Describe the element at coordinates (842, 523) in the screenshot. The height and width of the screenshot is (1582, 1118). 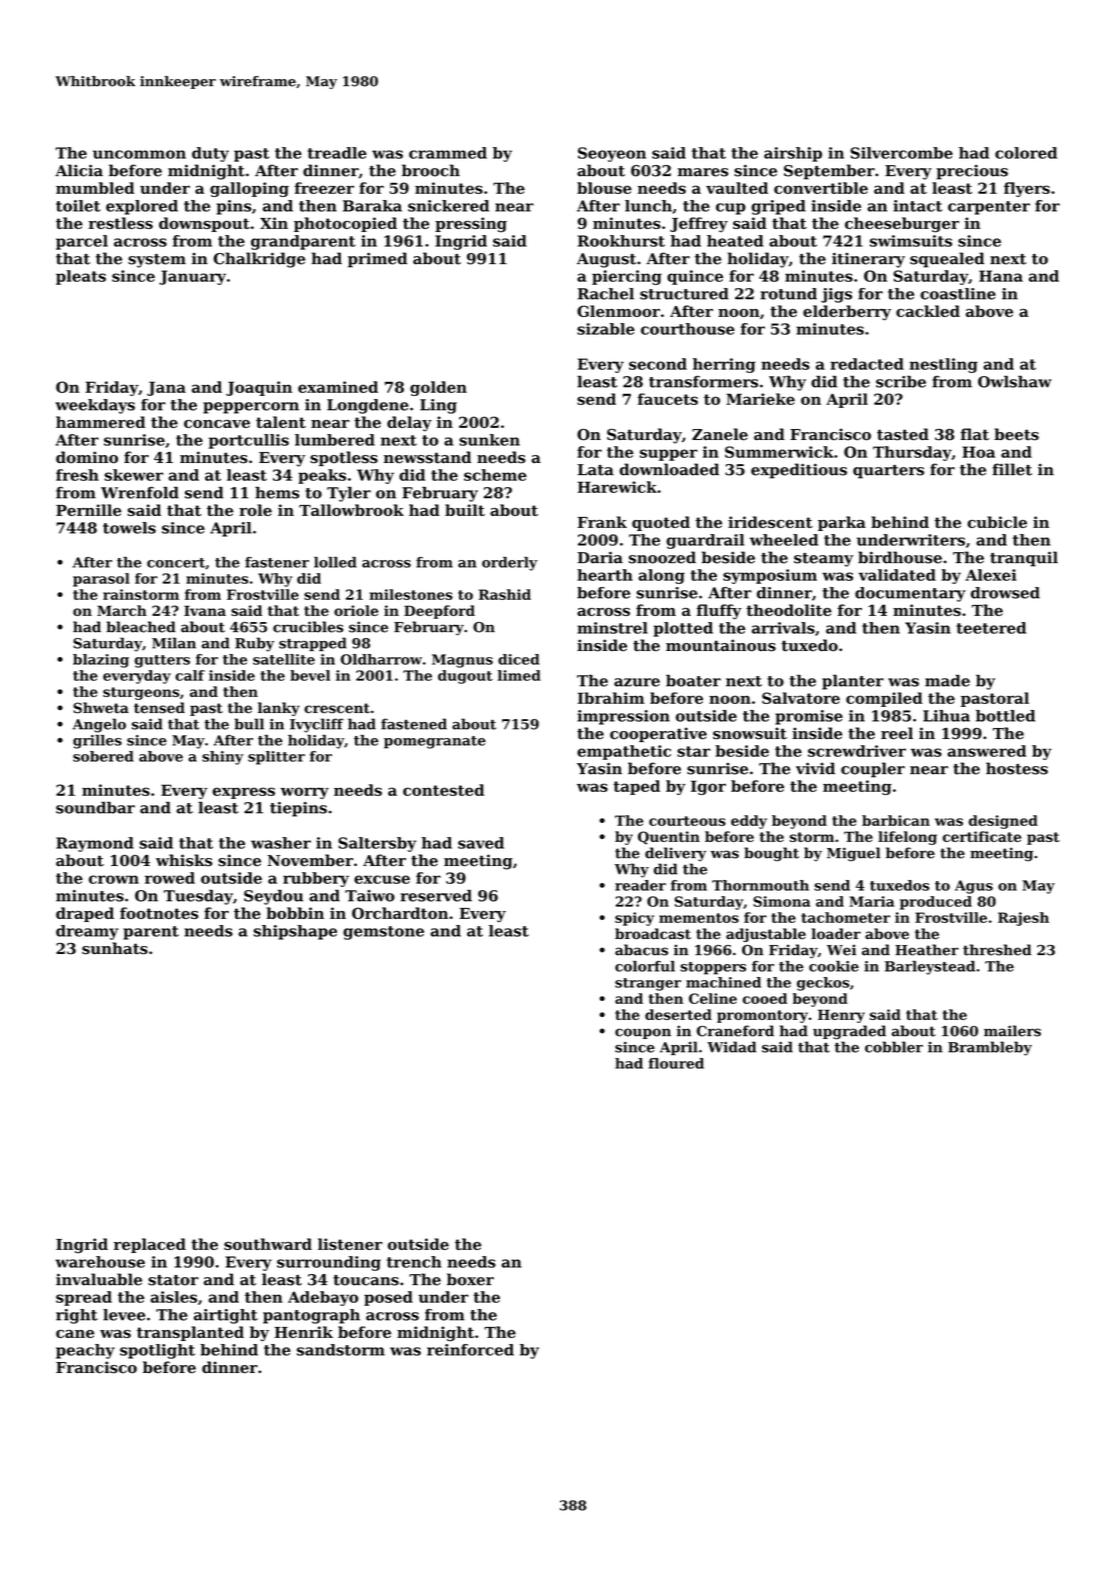
I see `parka` at that location.
